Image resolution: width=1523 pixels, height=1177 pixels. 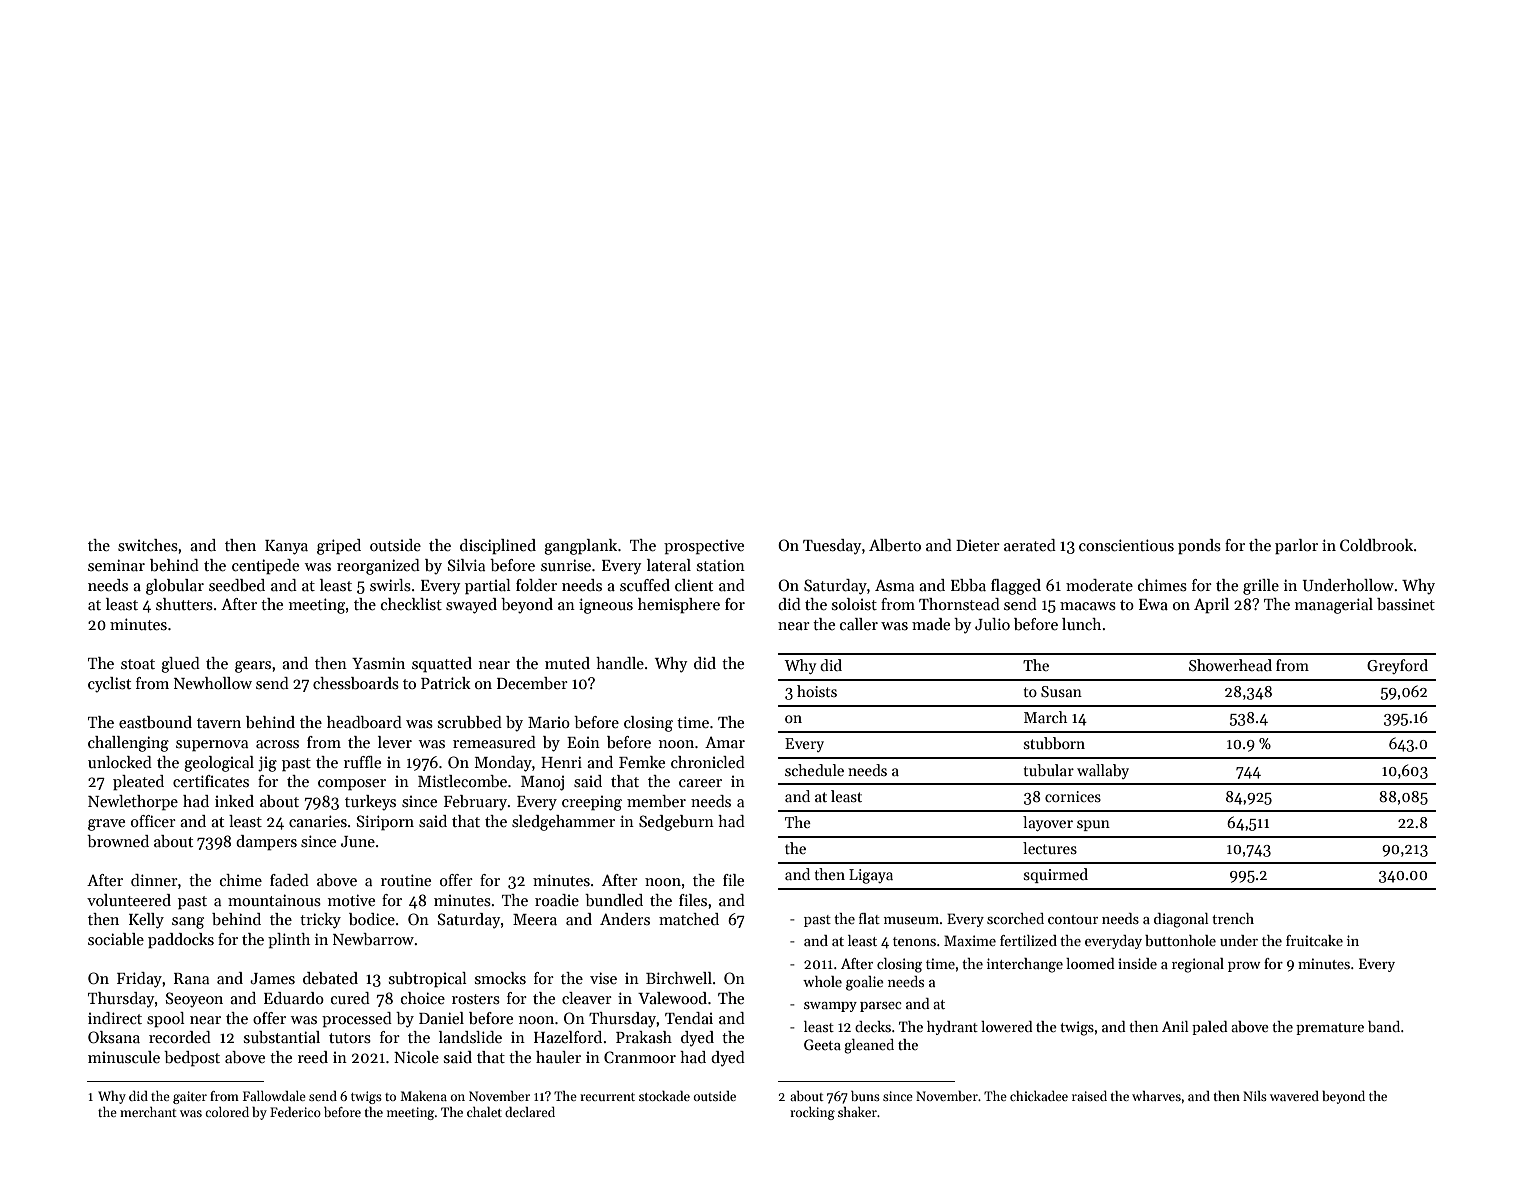 What do you see at coordinates (1045, 717) in the document?
I see `March` at bounding box center [1045, 717].
